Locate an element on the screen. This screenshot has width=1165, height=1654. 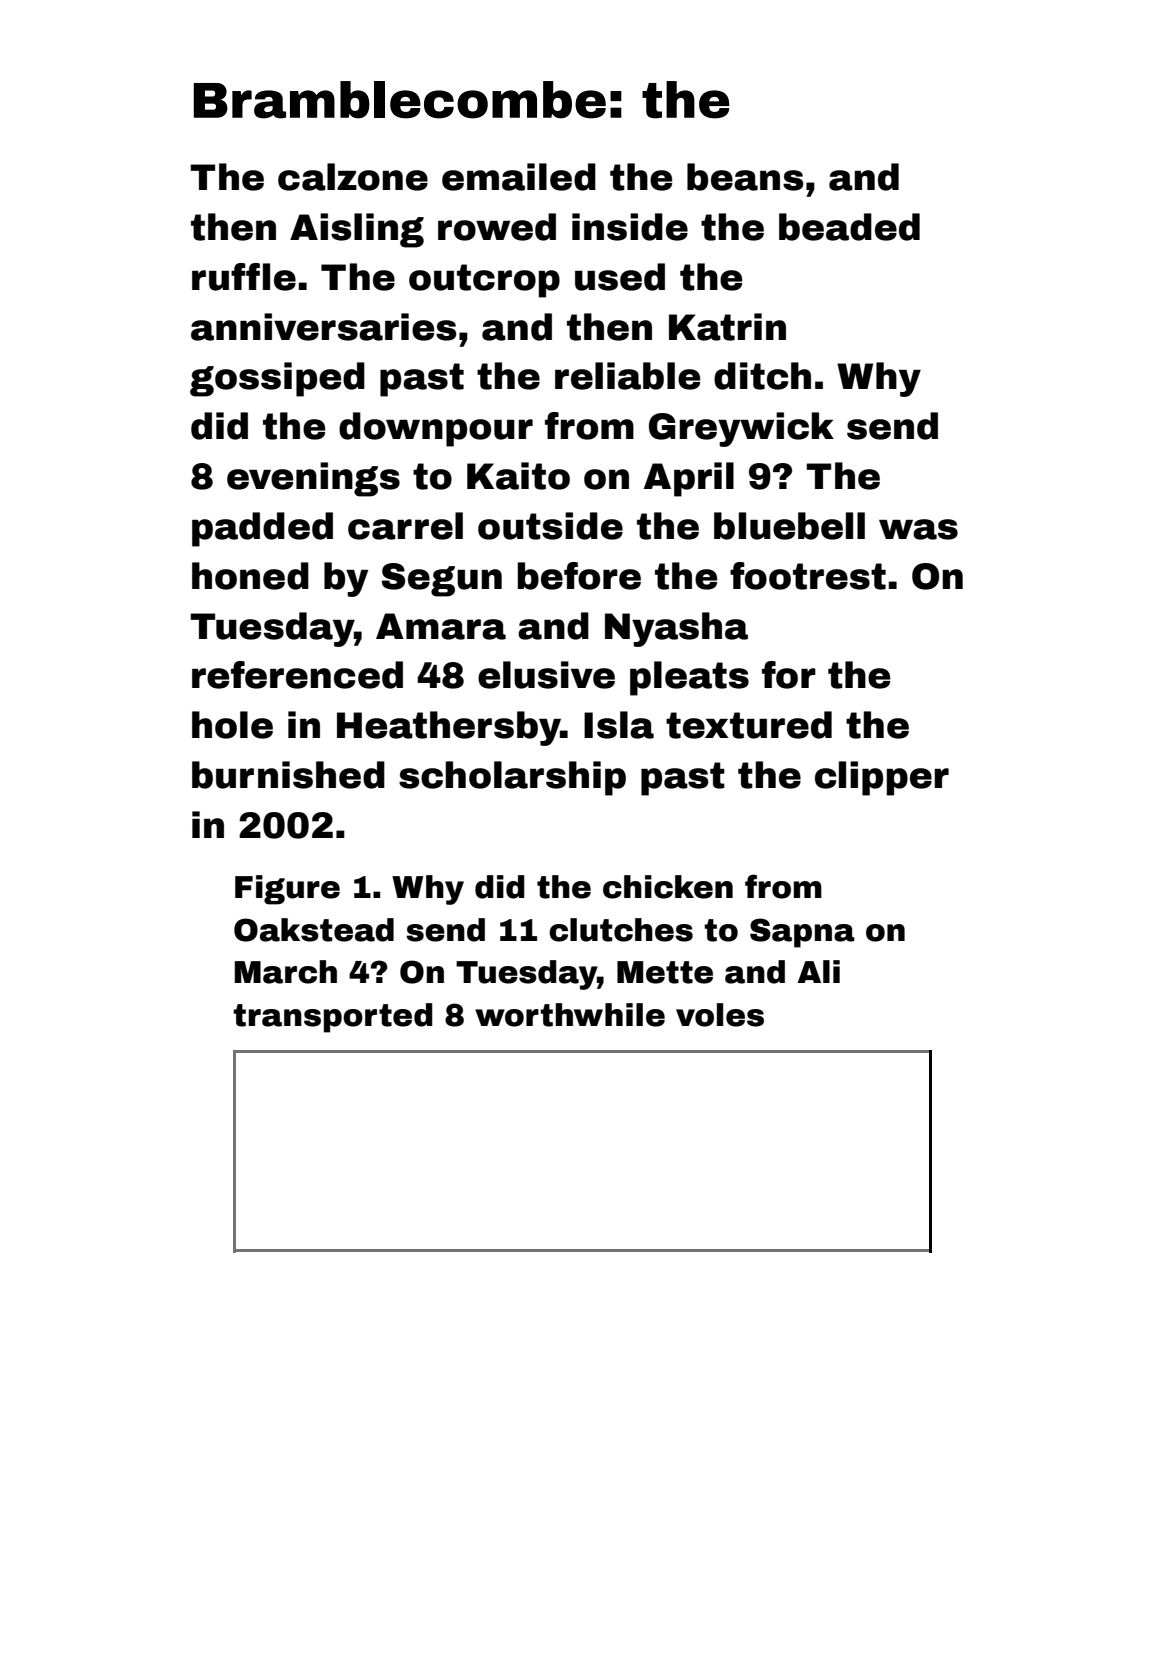
ruffle is located at coordinates (244, 277).
